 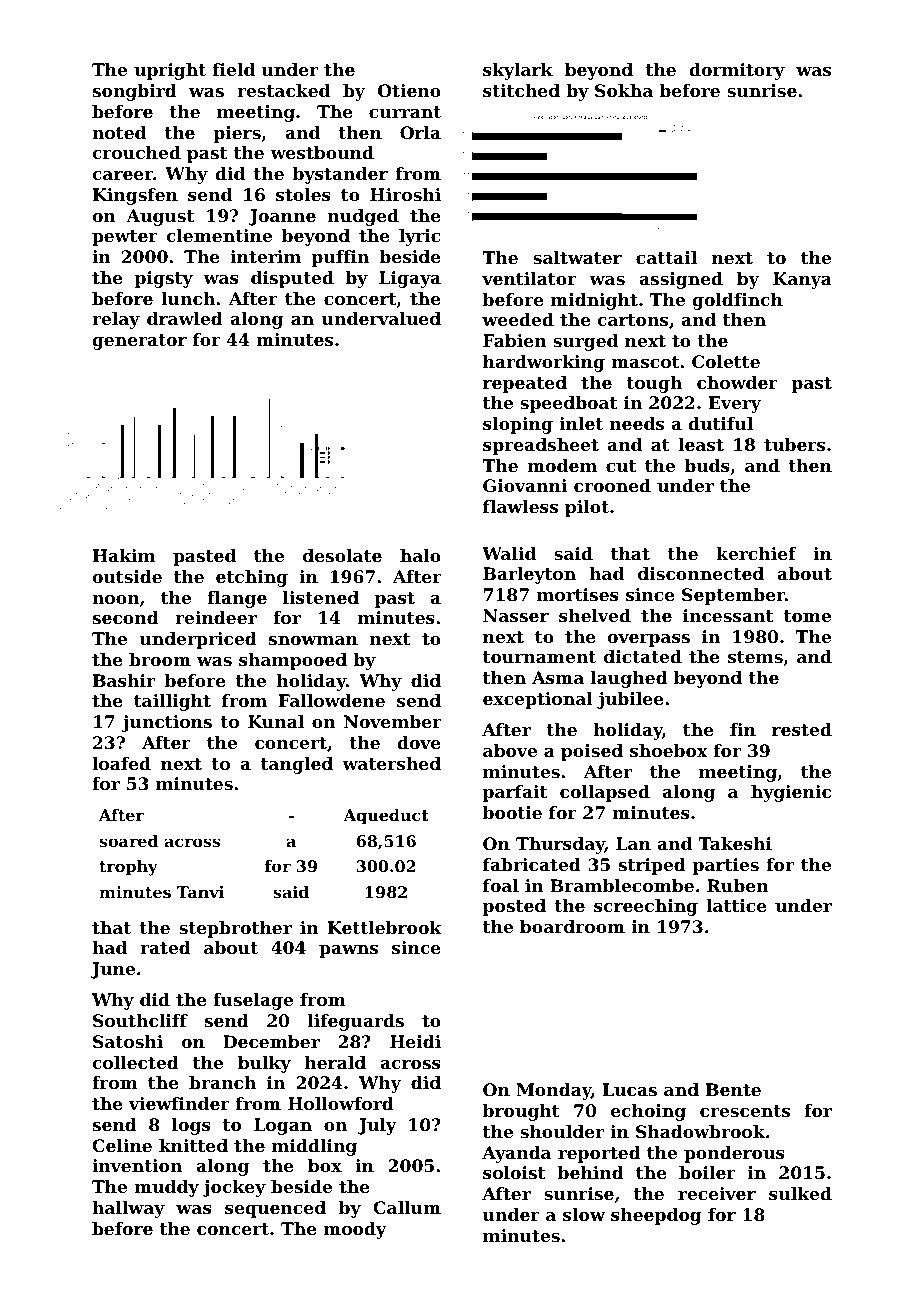 What do you see at coordinates (648, 640) in the document?
I see `overpass` at bounding box center [648, 640].
